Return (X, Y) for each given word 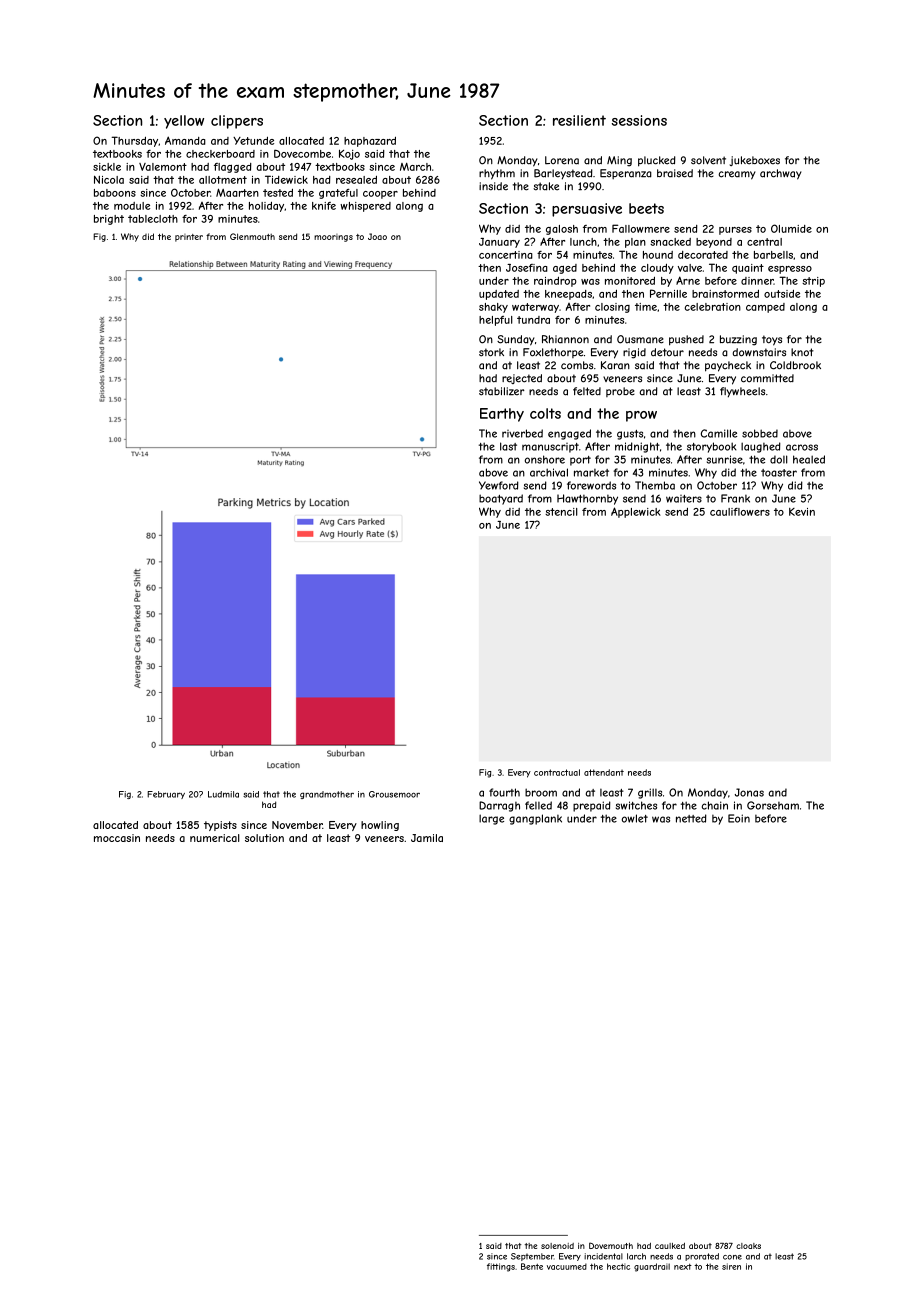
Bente (532, 1266)
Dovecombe (302, 153)
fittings (501, 1267)
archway (780, 174)
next (683, 1267)
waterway (535, 308)
